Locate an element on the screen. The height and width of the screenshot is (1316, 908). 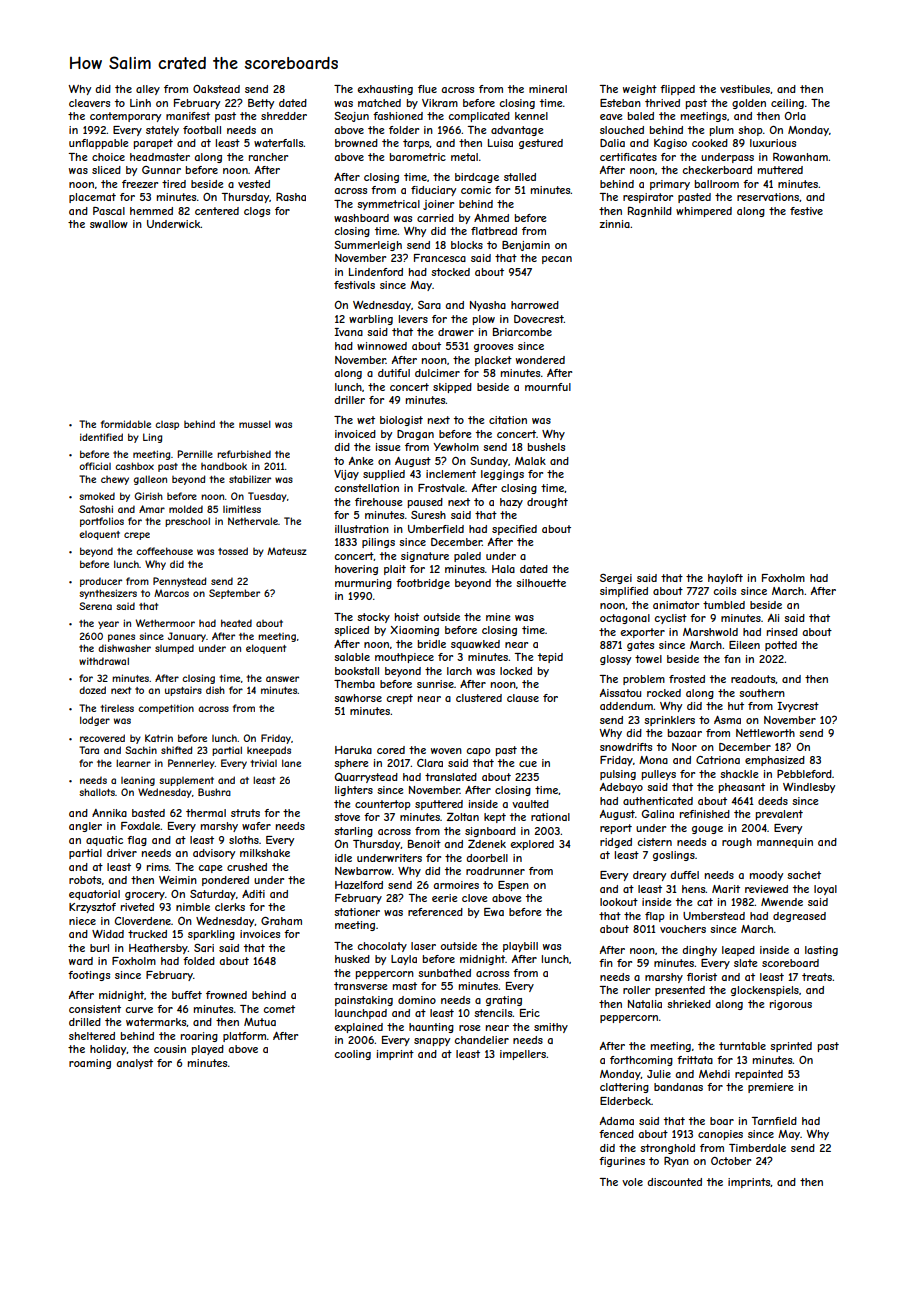
Foxdale is located at coordinates (141, 826).
